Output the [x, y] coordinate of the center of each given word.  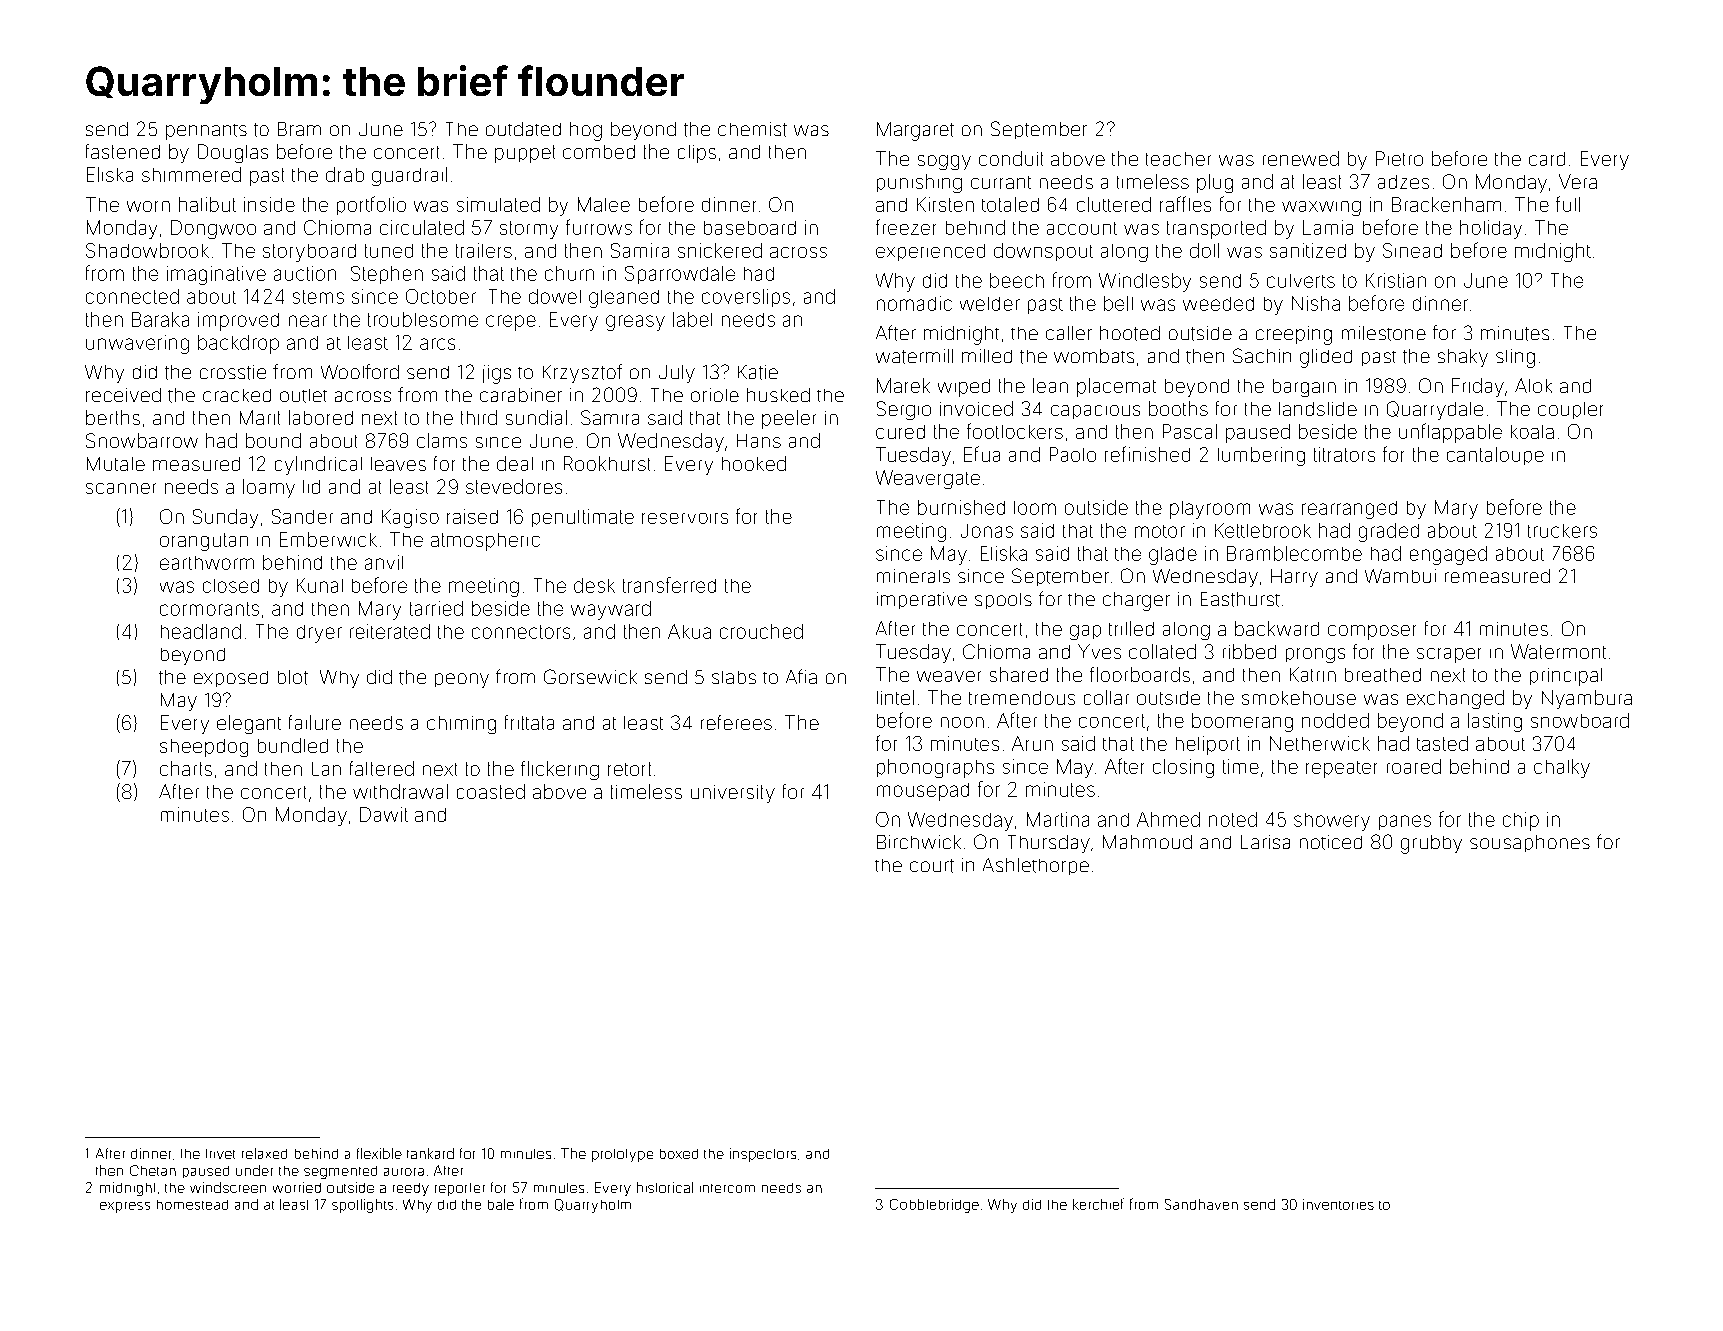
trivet [220, 1154]
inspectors [763, 1155]
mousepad [923, 792]
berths [113, 417]
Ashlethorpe [1036, 866]
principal [1566, 677]
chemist [752, 129]
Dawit [384, 814]
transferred [669, 585]
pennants [206, 132]
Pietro [1399, 158]
